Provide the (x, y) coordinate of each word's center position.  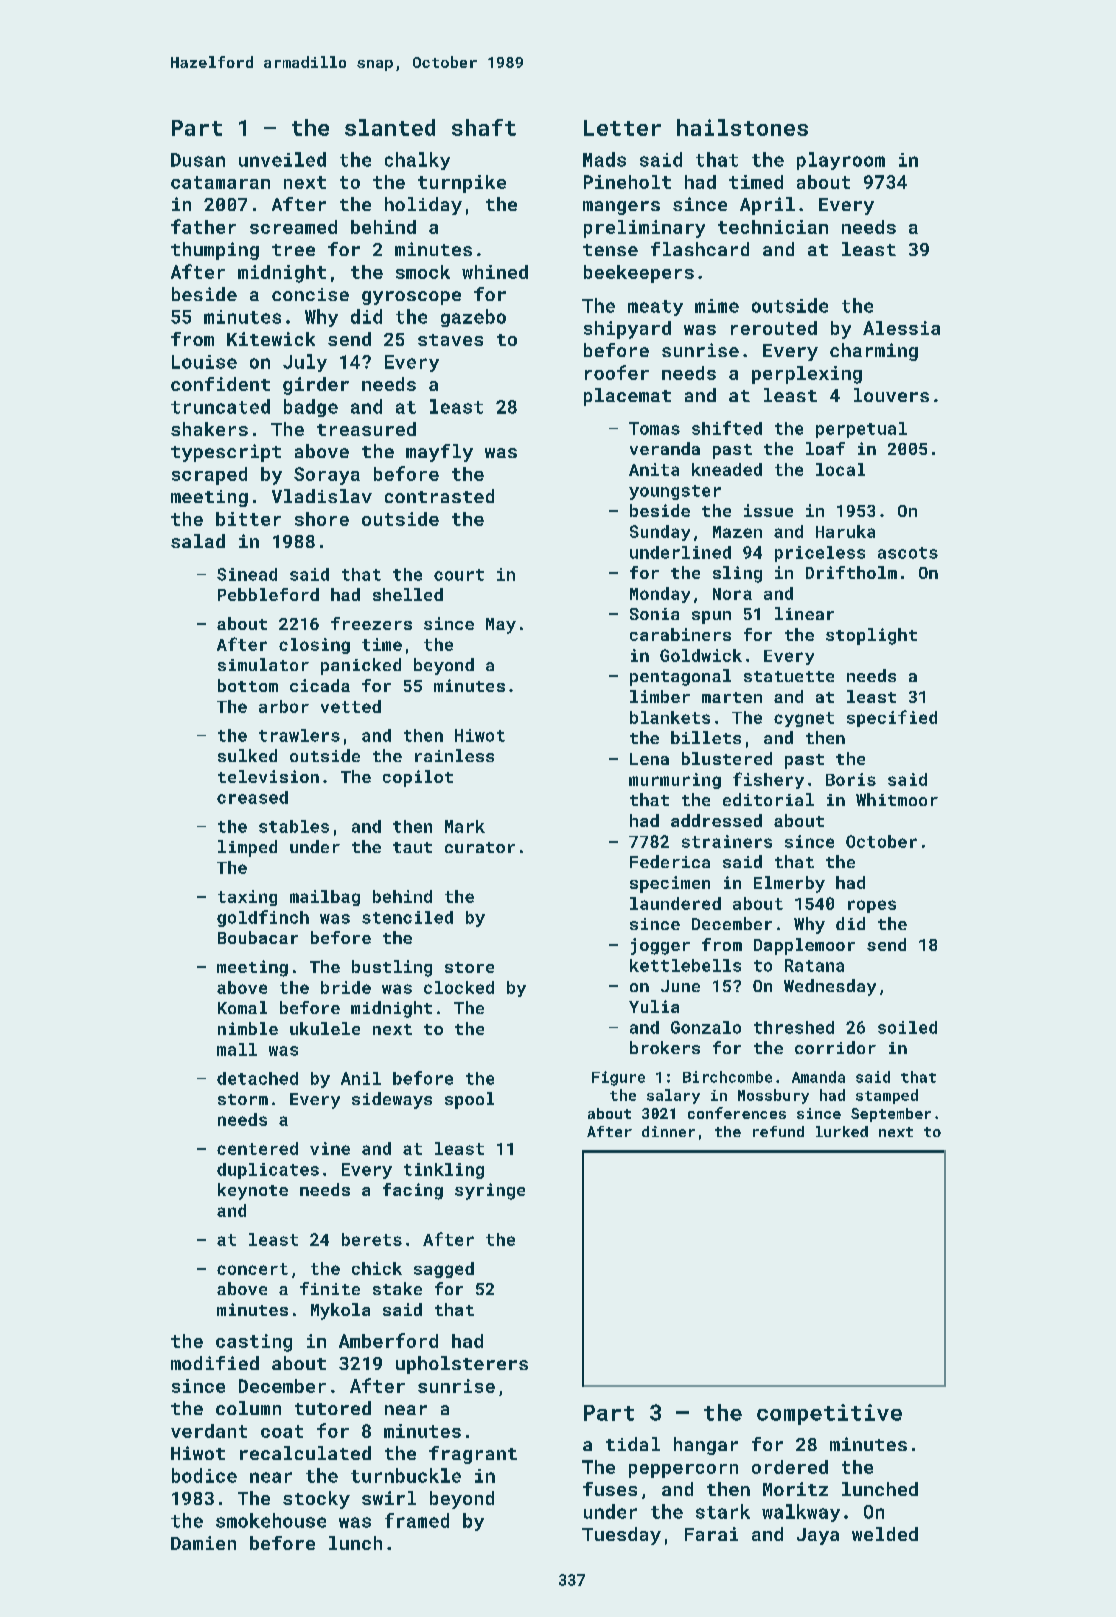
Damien (203, 1543)
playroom (841, 161)
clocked (459, 987)
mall (237, 1049)
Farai (711, 1534)
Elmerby (789, 884)
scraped (209, 476)
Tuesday (621, 1536)
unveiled (282, 159)
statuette (789, 676)
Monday (660, 595)
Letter (622, 128)
